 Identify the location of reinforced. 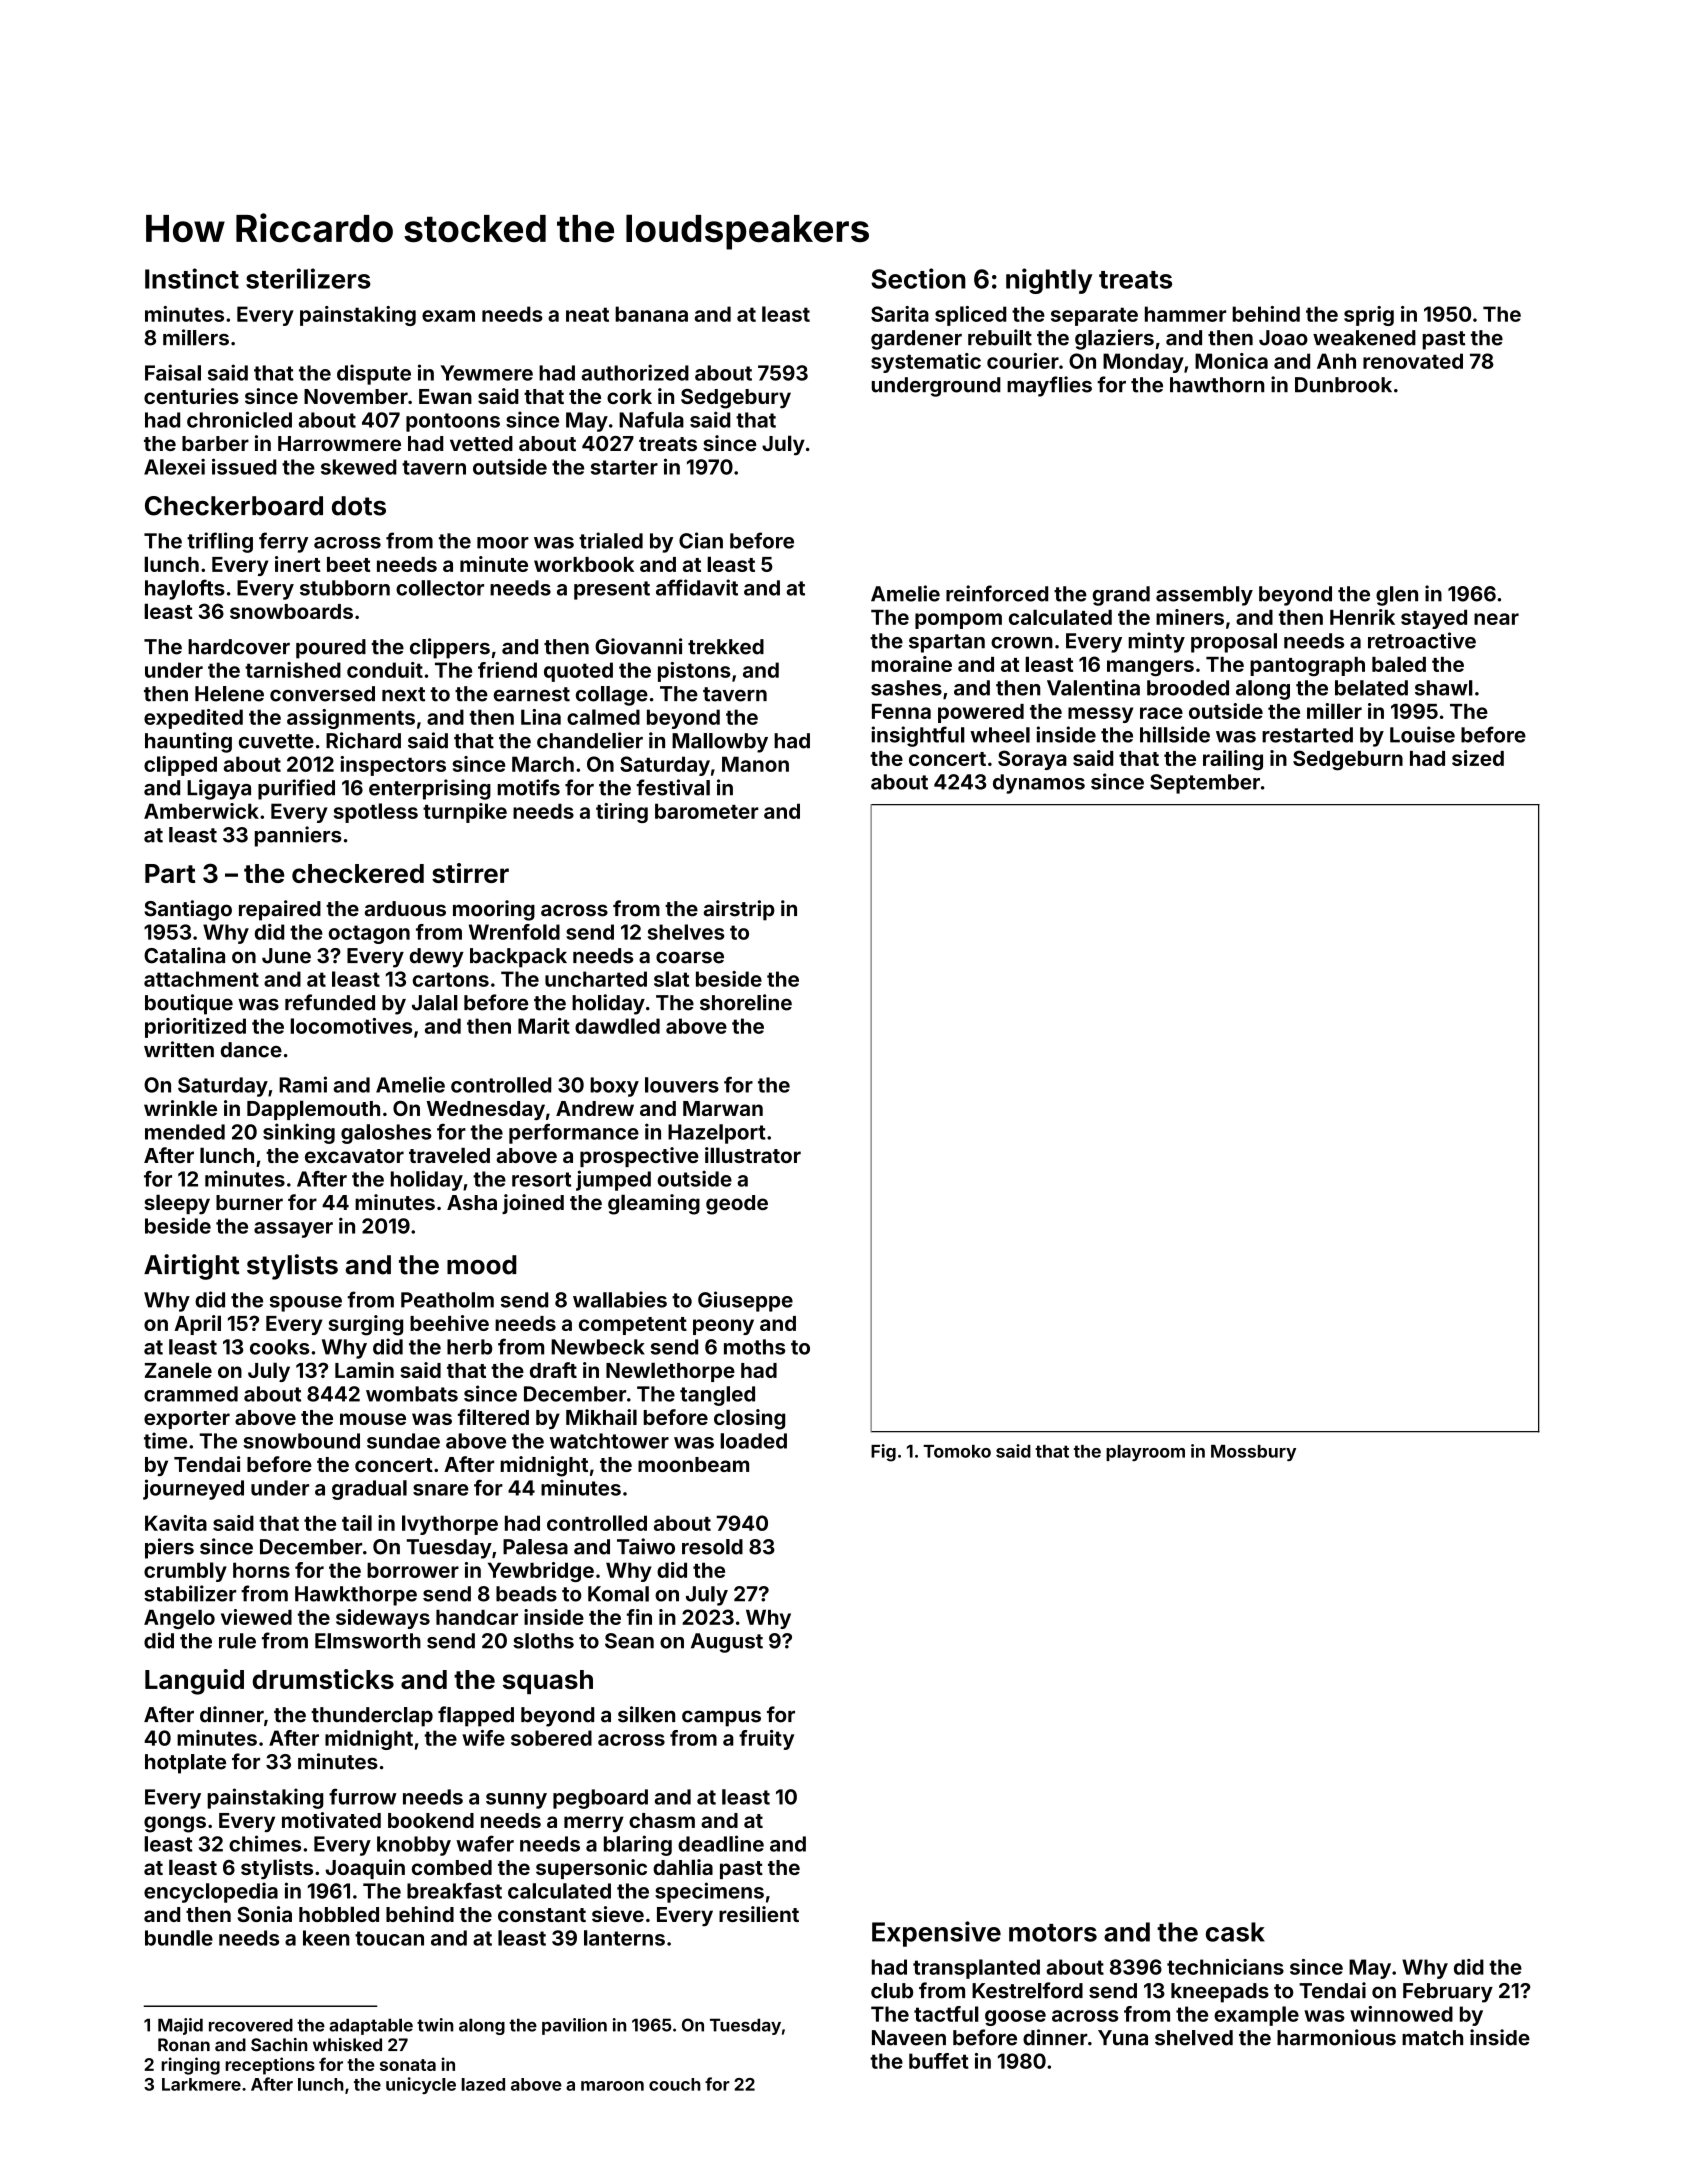
(997, 593).
